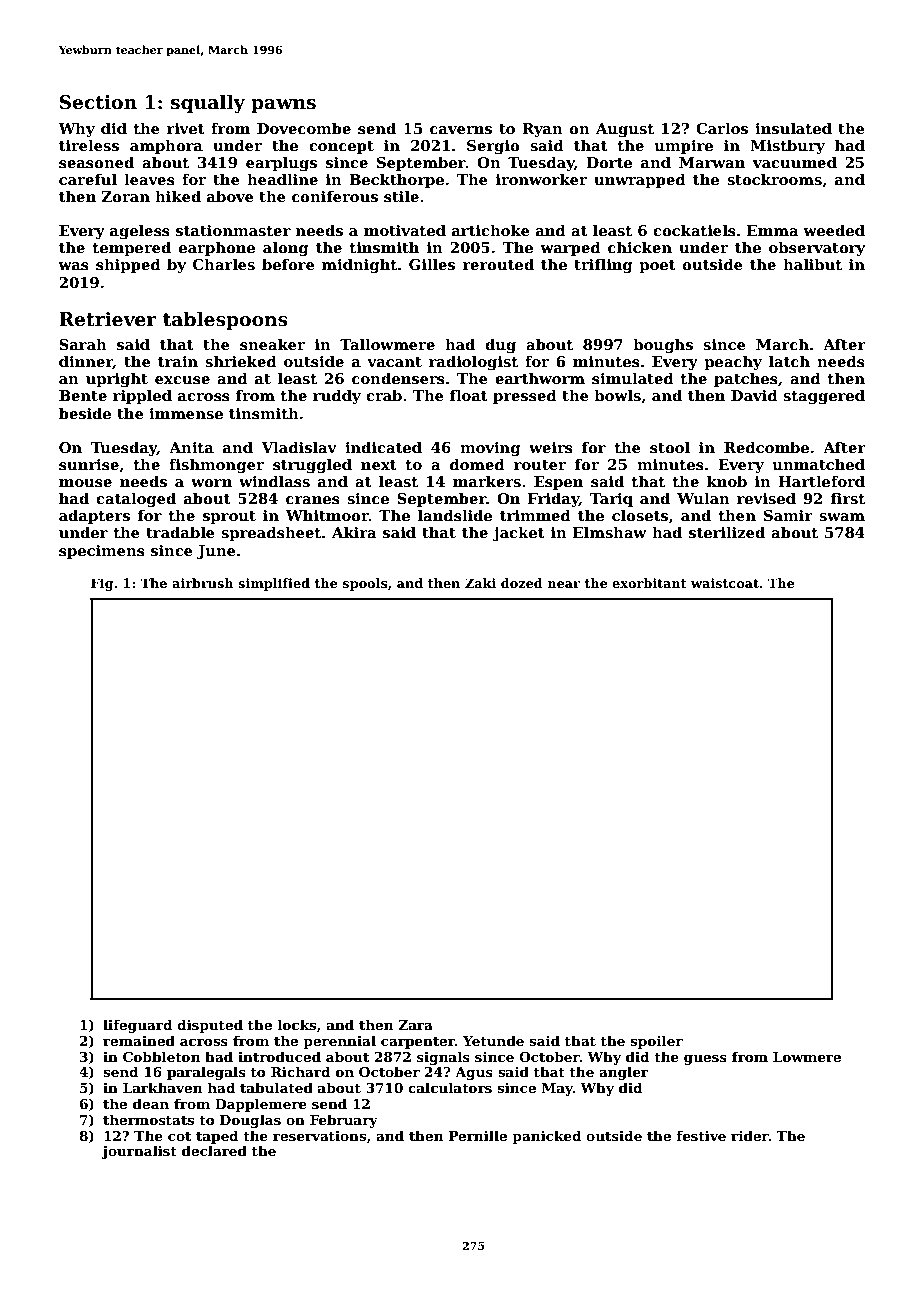  I want to click on spoiler, so click(656, 1042).
